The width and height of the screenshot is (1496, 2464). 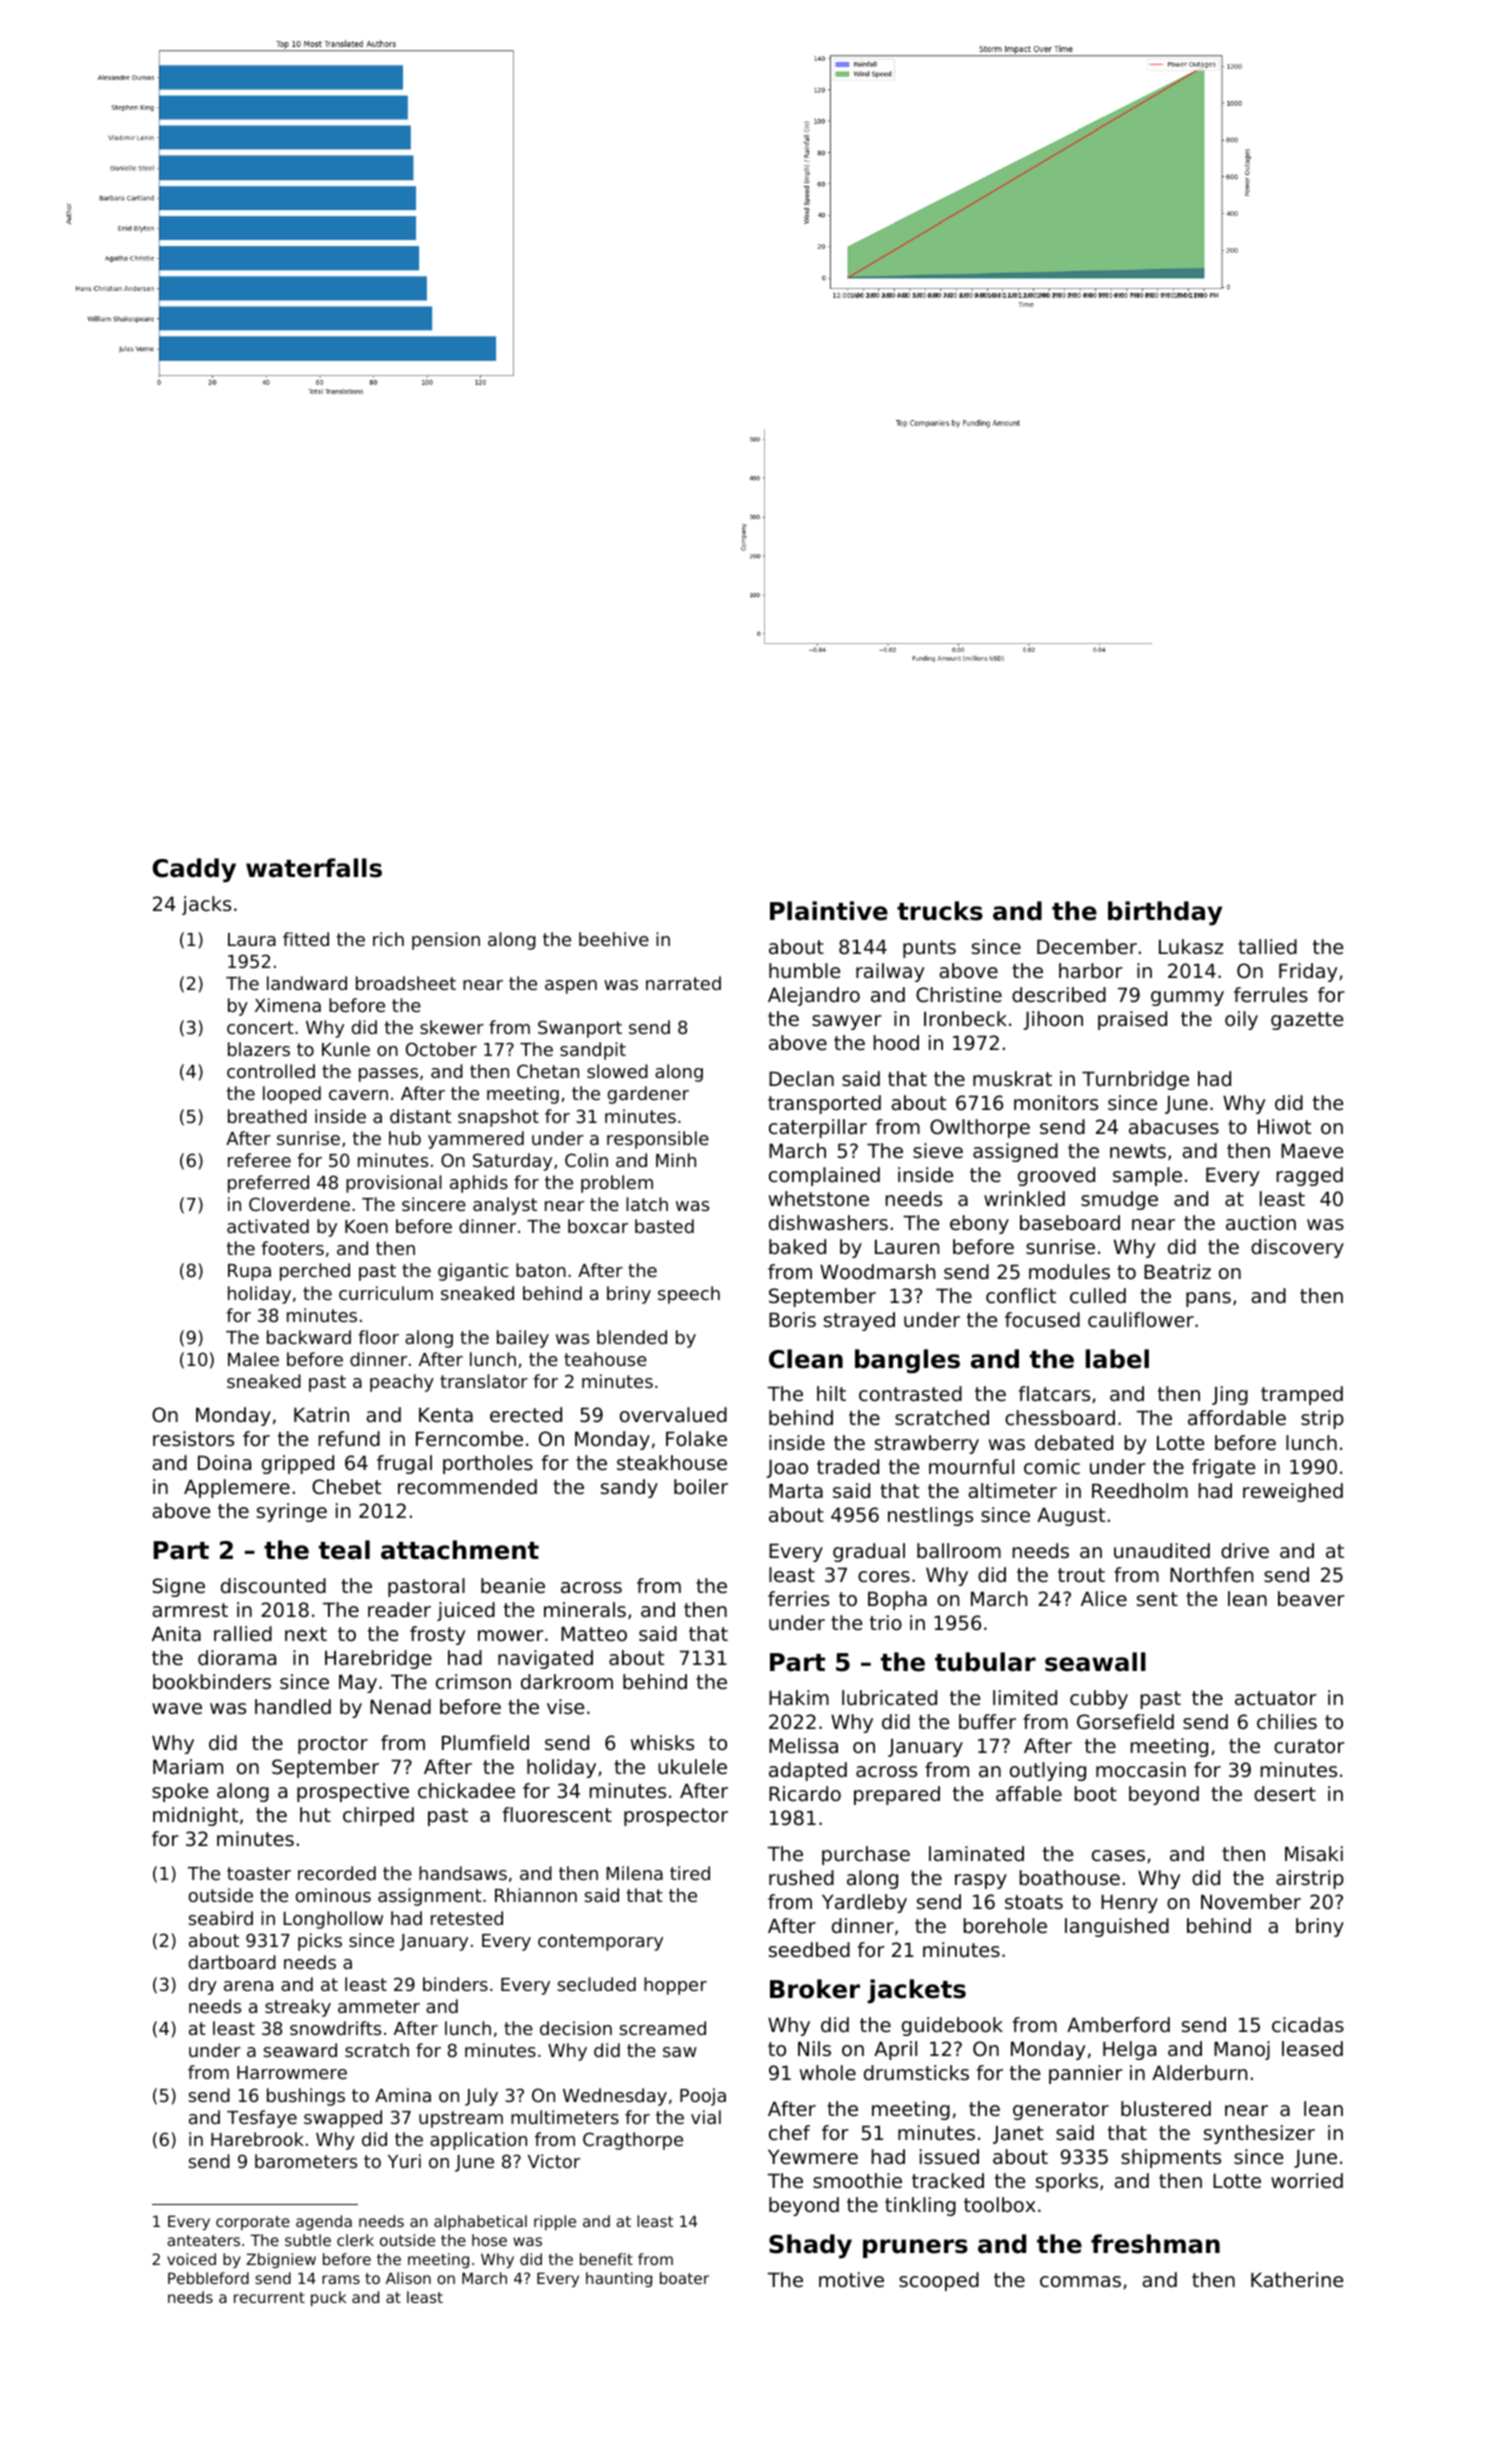 What do you see at coordinates (1174, 1127) in the screenshot?
I see `abacuses` at bounding box center [1174, 1127].
